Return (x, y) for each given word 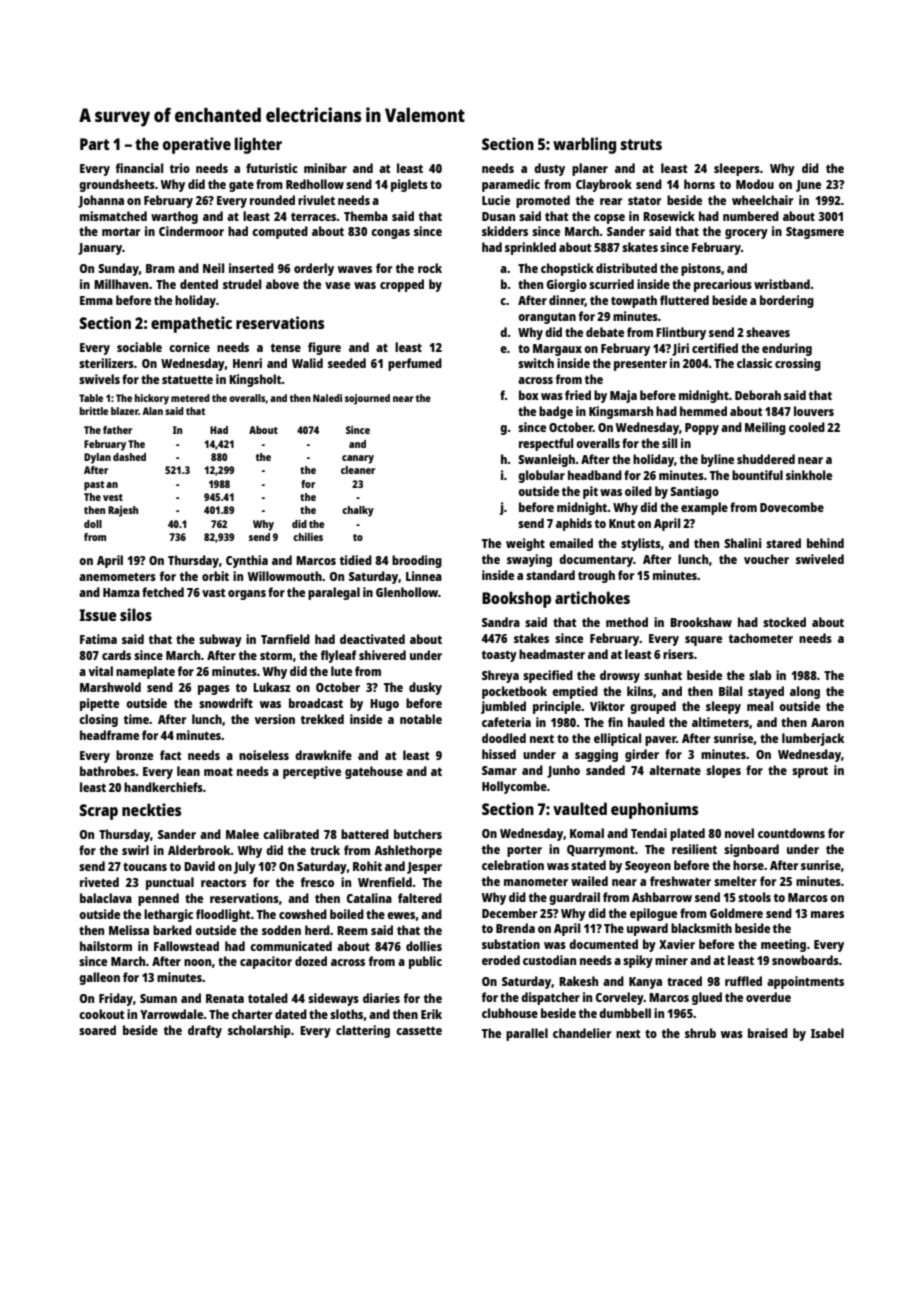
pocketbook (514, 692)
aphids (574, 524)
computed (280, 232)
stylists (641, 544)
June (808, 186)
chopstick (567, 269)
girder (642, 755)
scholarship (259, 1031)
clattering (363, 1031)
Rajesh (123, 511)
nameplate (145, 672)
